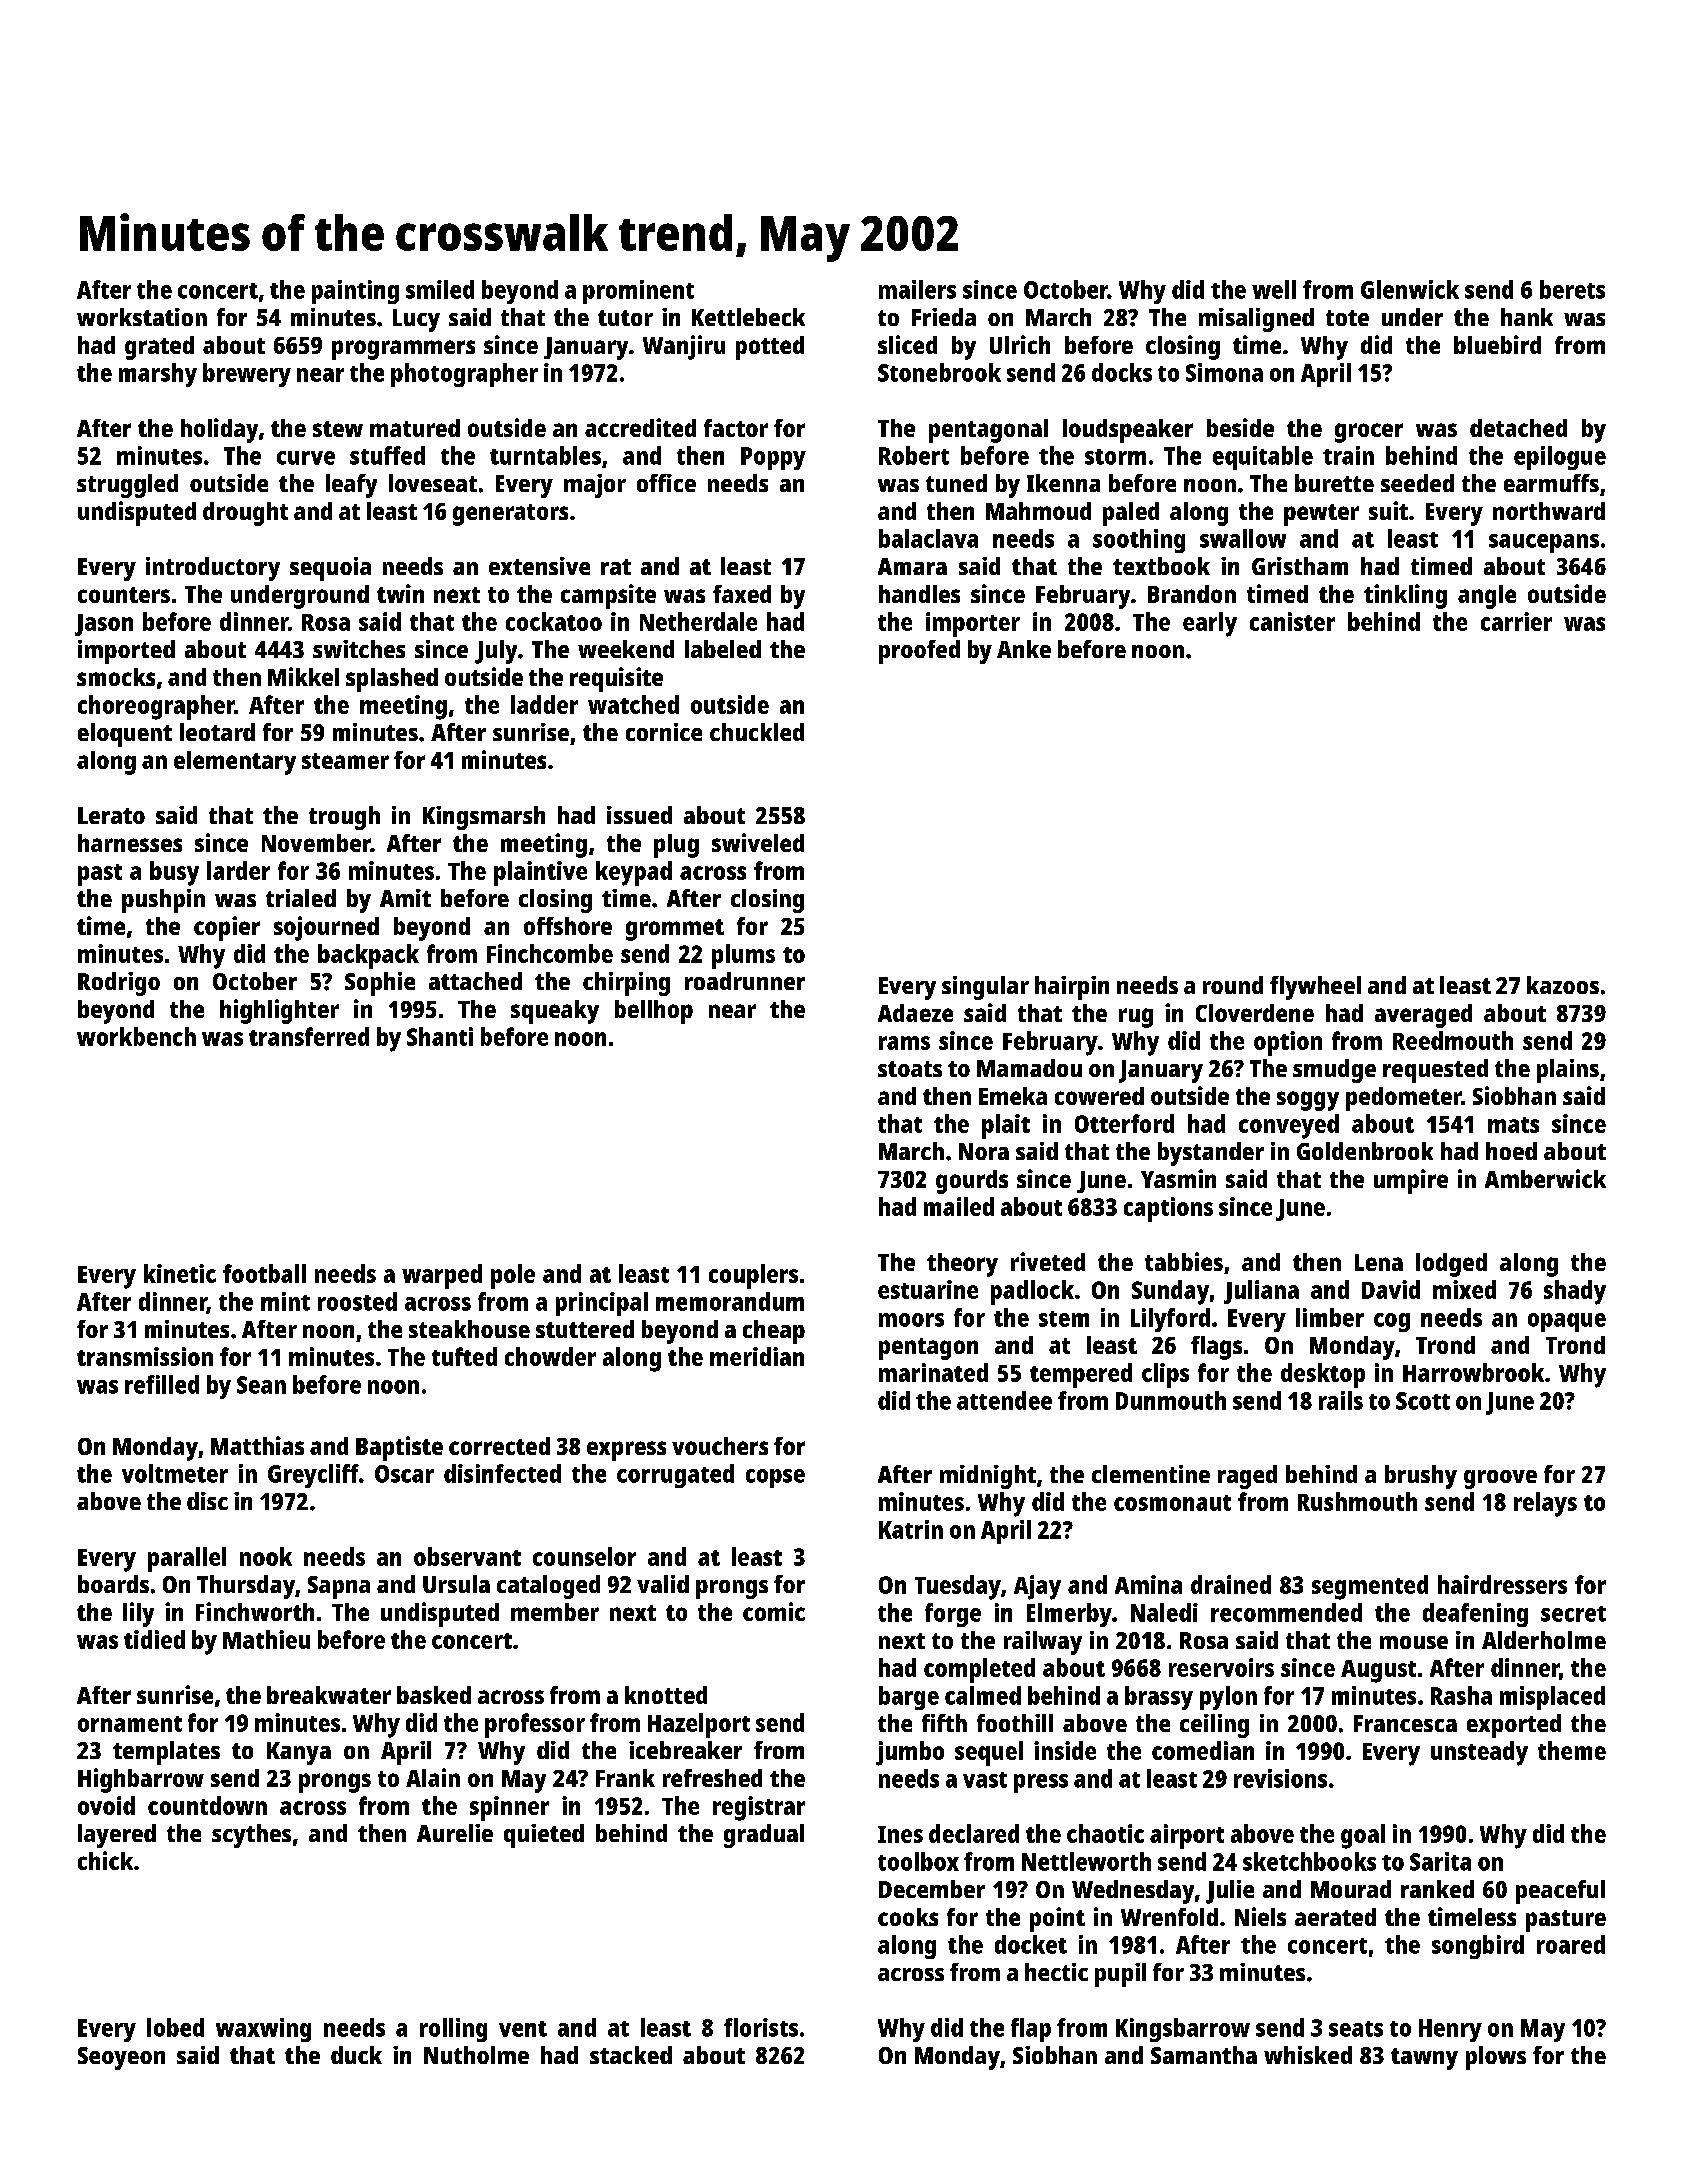 The image size is (1683, 2178). Describe the element at coordinates (1405, 596) in the screenshot. I see `tinkling` at that location.
